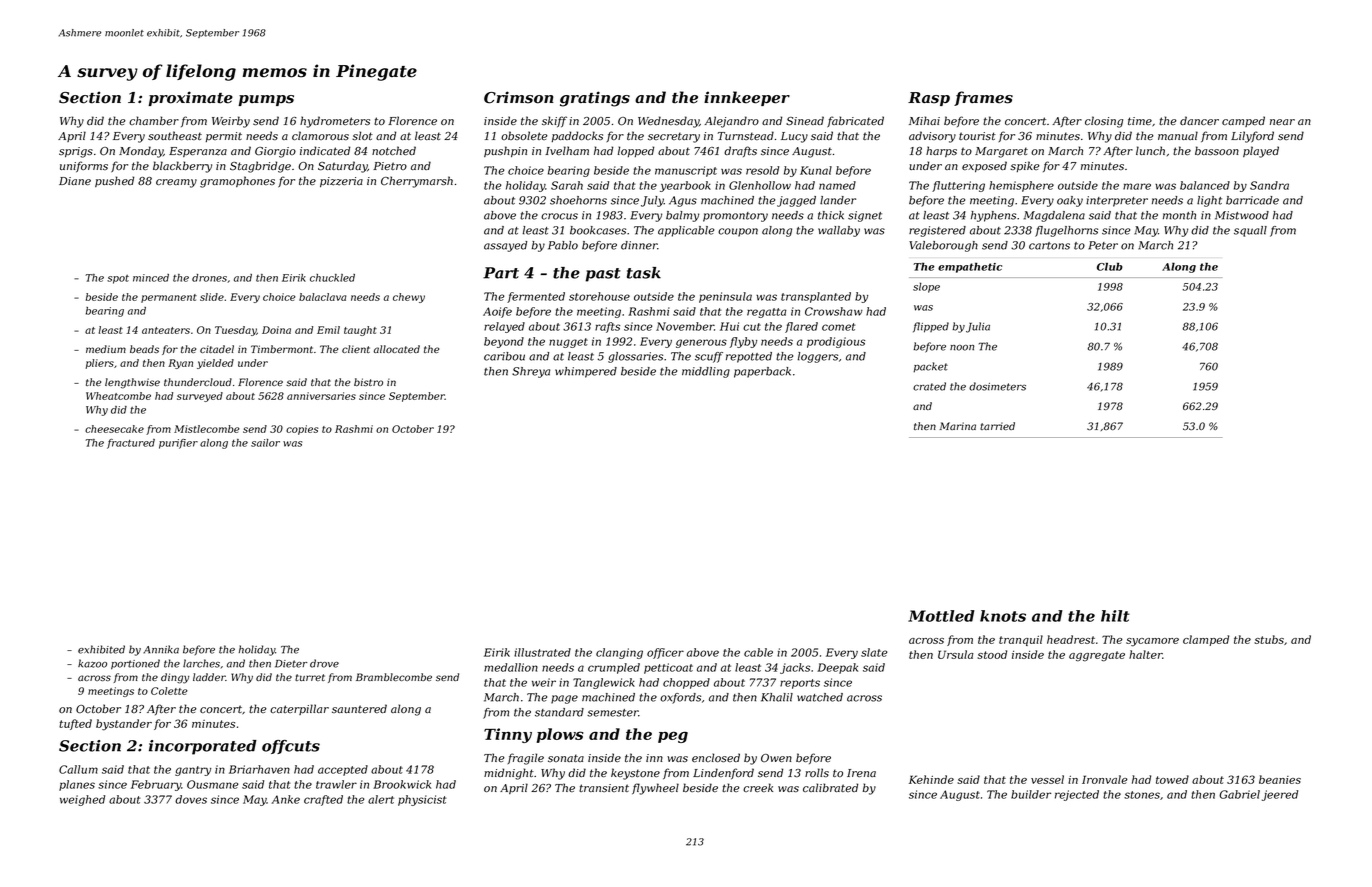 This screenshot has width=1372, height=887. What do you see at coordinates (114, 429) in the screenshot?
I see `cheesecake` at bounding box center [114, 429].
